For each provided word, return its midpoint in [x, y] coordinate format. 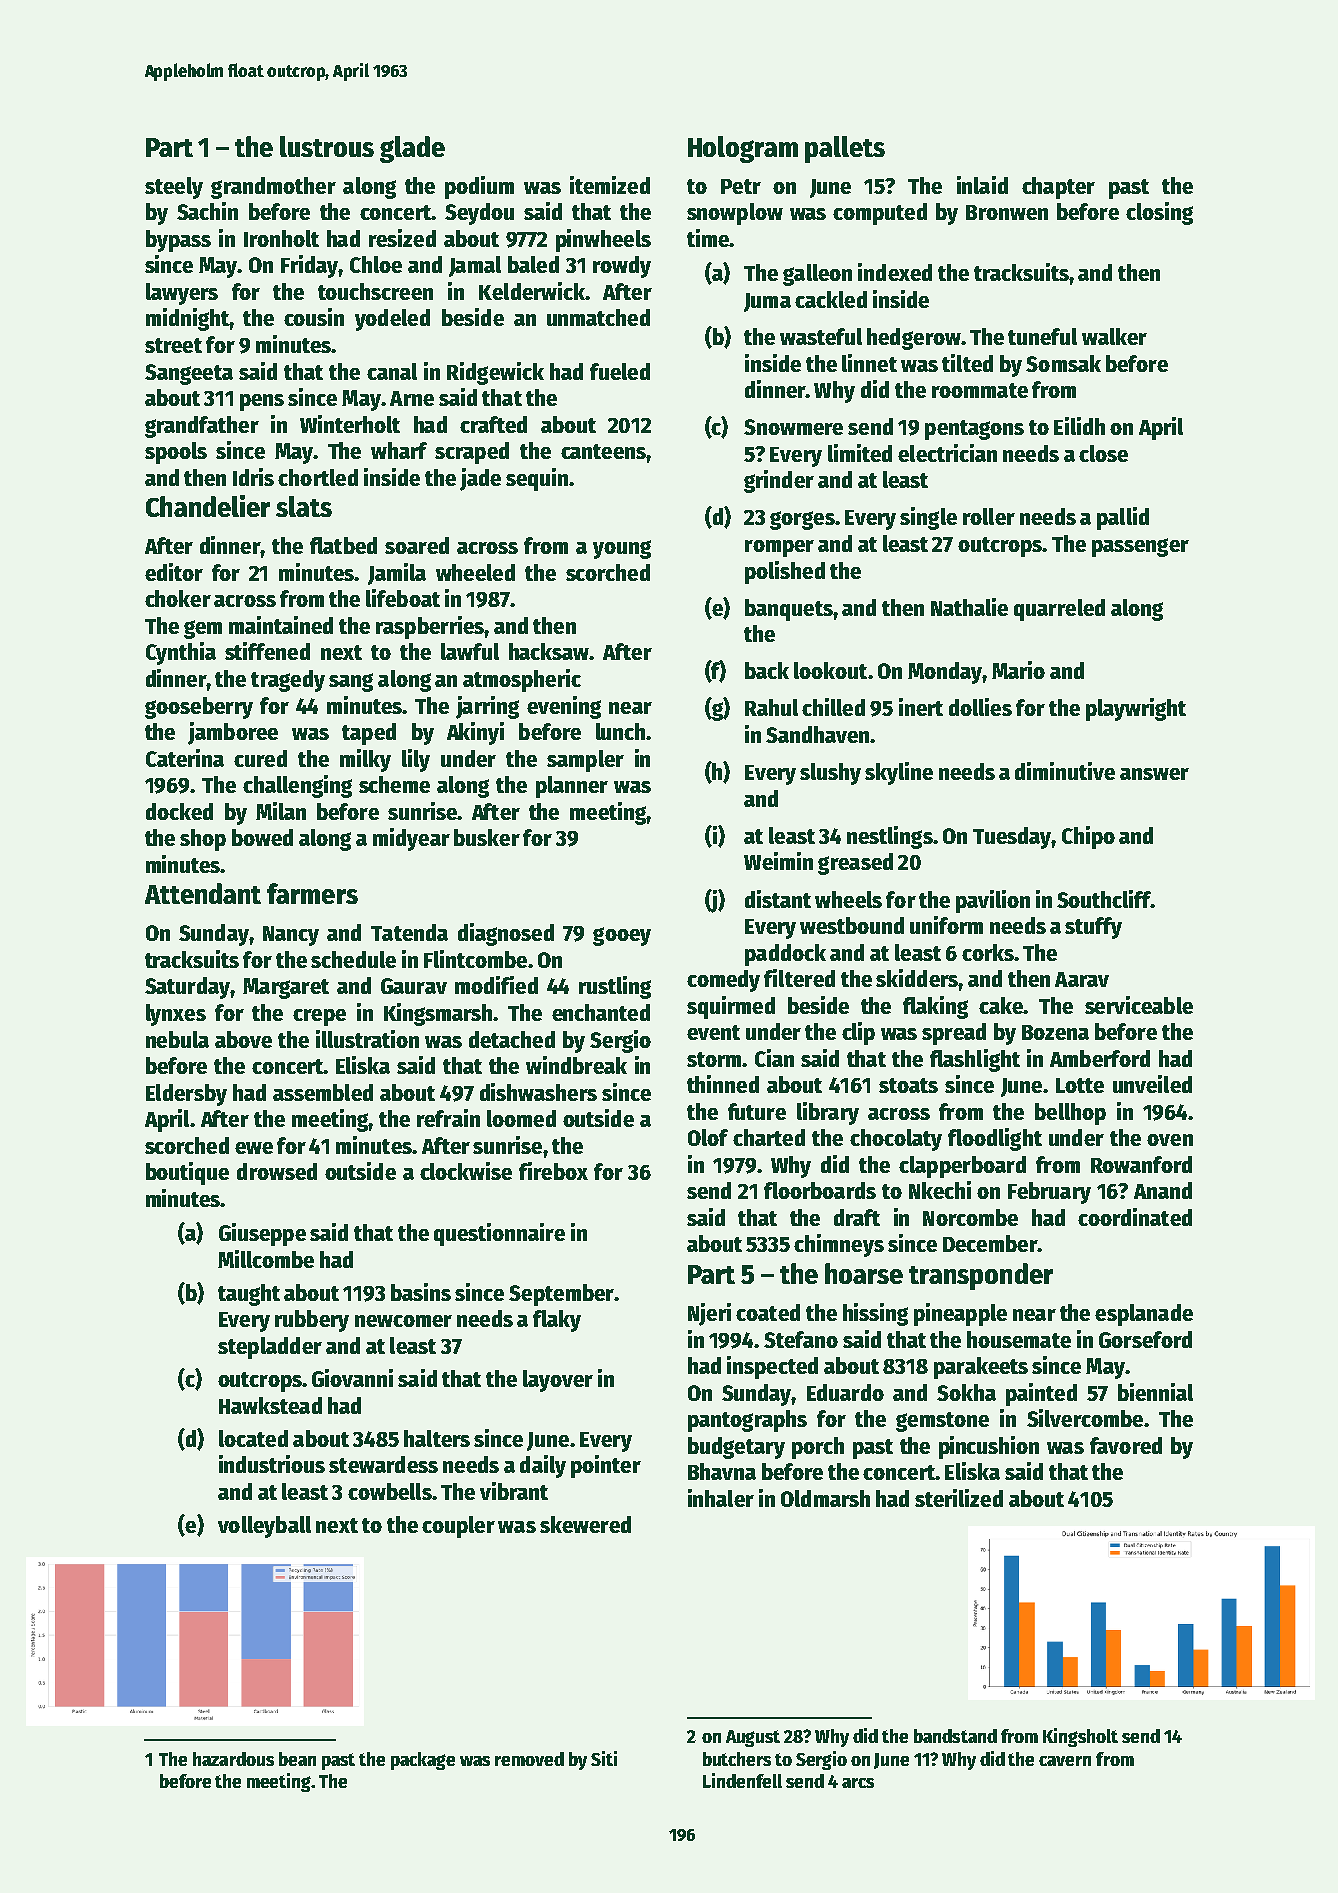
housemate [1019, 1339]
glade [412, 149]
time [708, 238]
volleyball [264, 1527]
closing [1159, 213]
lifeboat [403, 598]
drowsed [277, 1171]
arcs [858, 1783]
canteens [603, 451]
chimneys [839, 1245]
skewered [585, 1524]
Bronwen [1007, 212]
